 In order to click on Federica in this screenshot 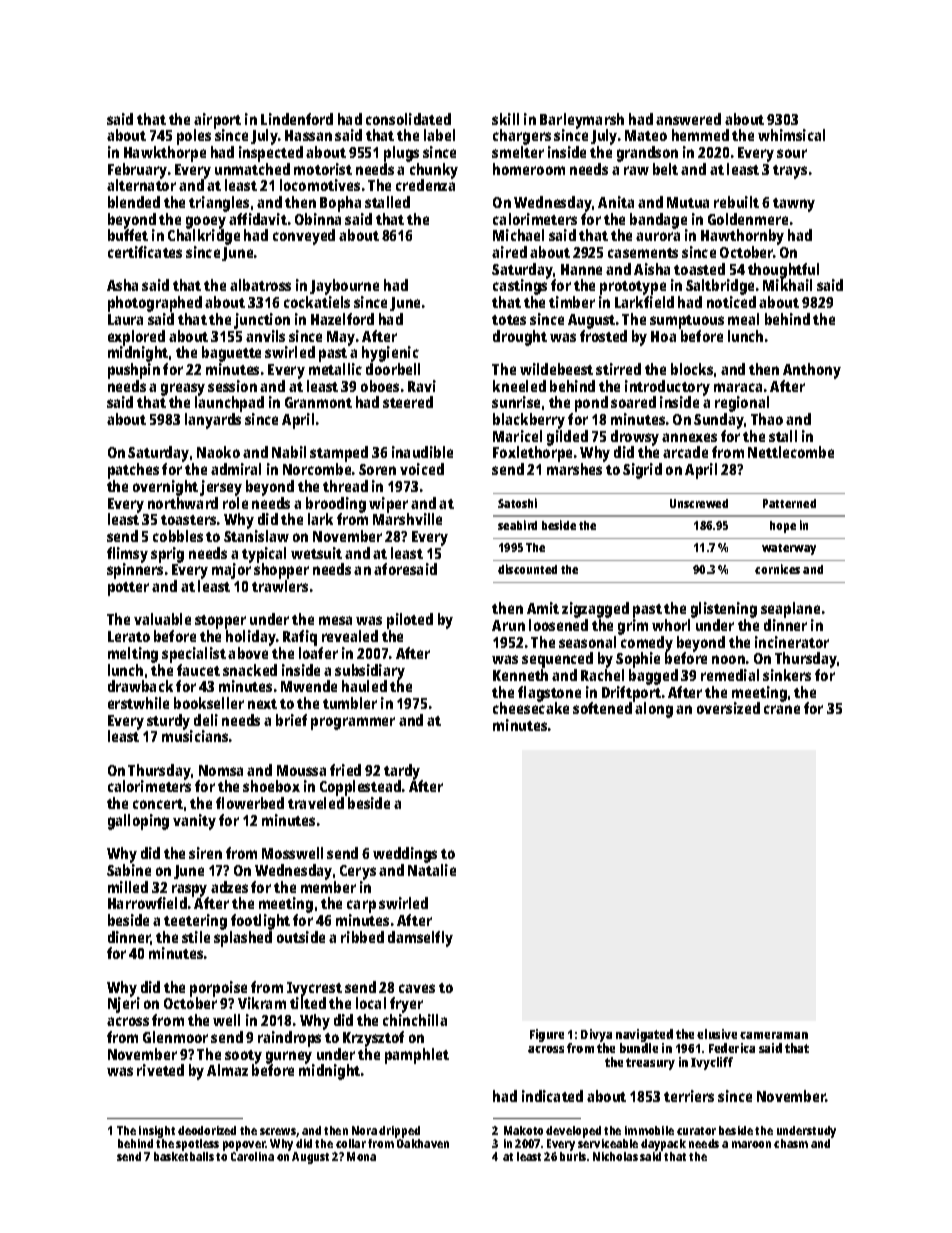, I will do `click(732, 1048)`.
